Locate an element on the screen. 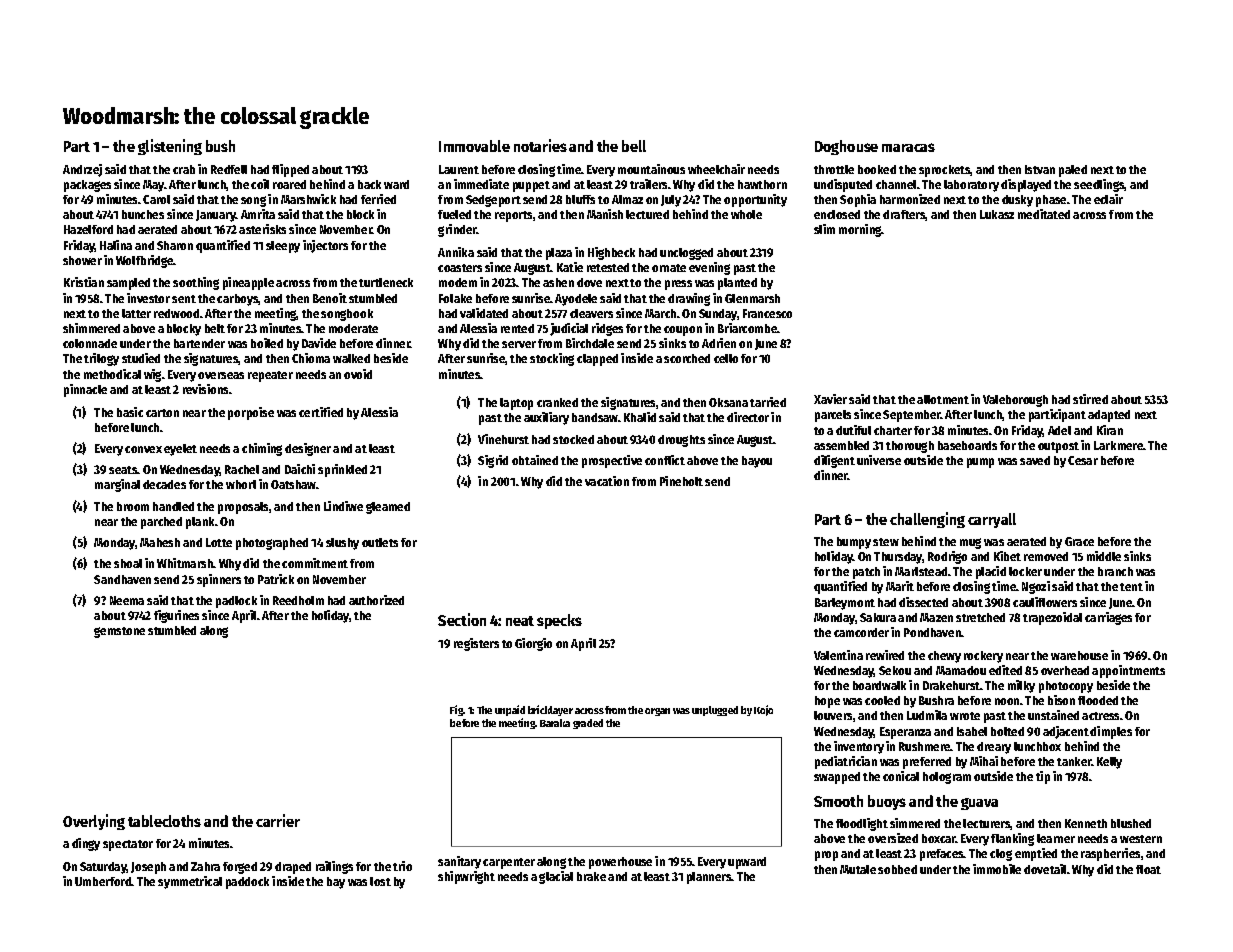 The height and width of the screenshot is (952, 1233). Istvan is located at coordinates (1040, 169).
